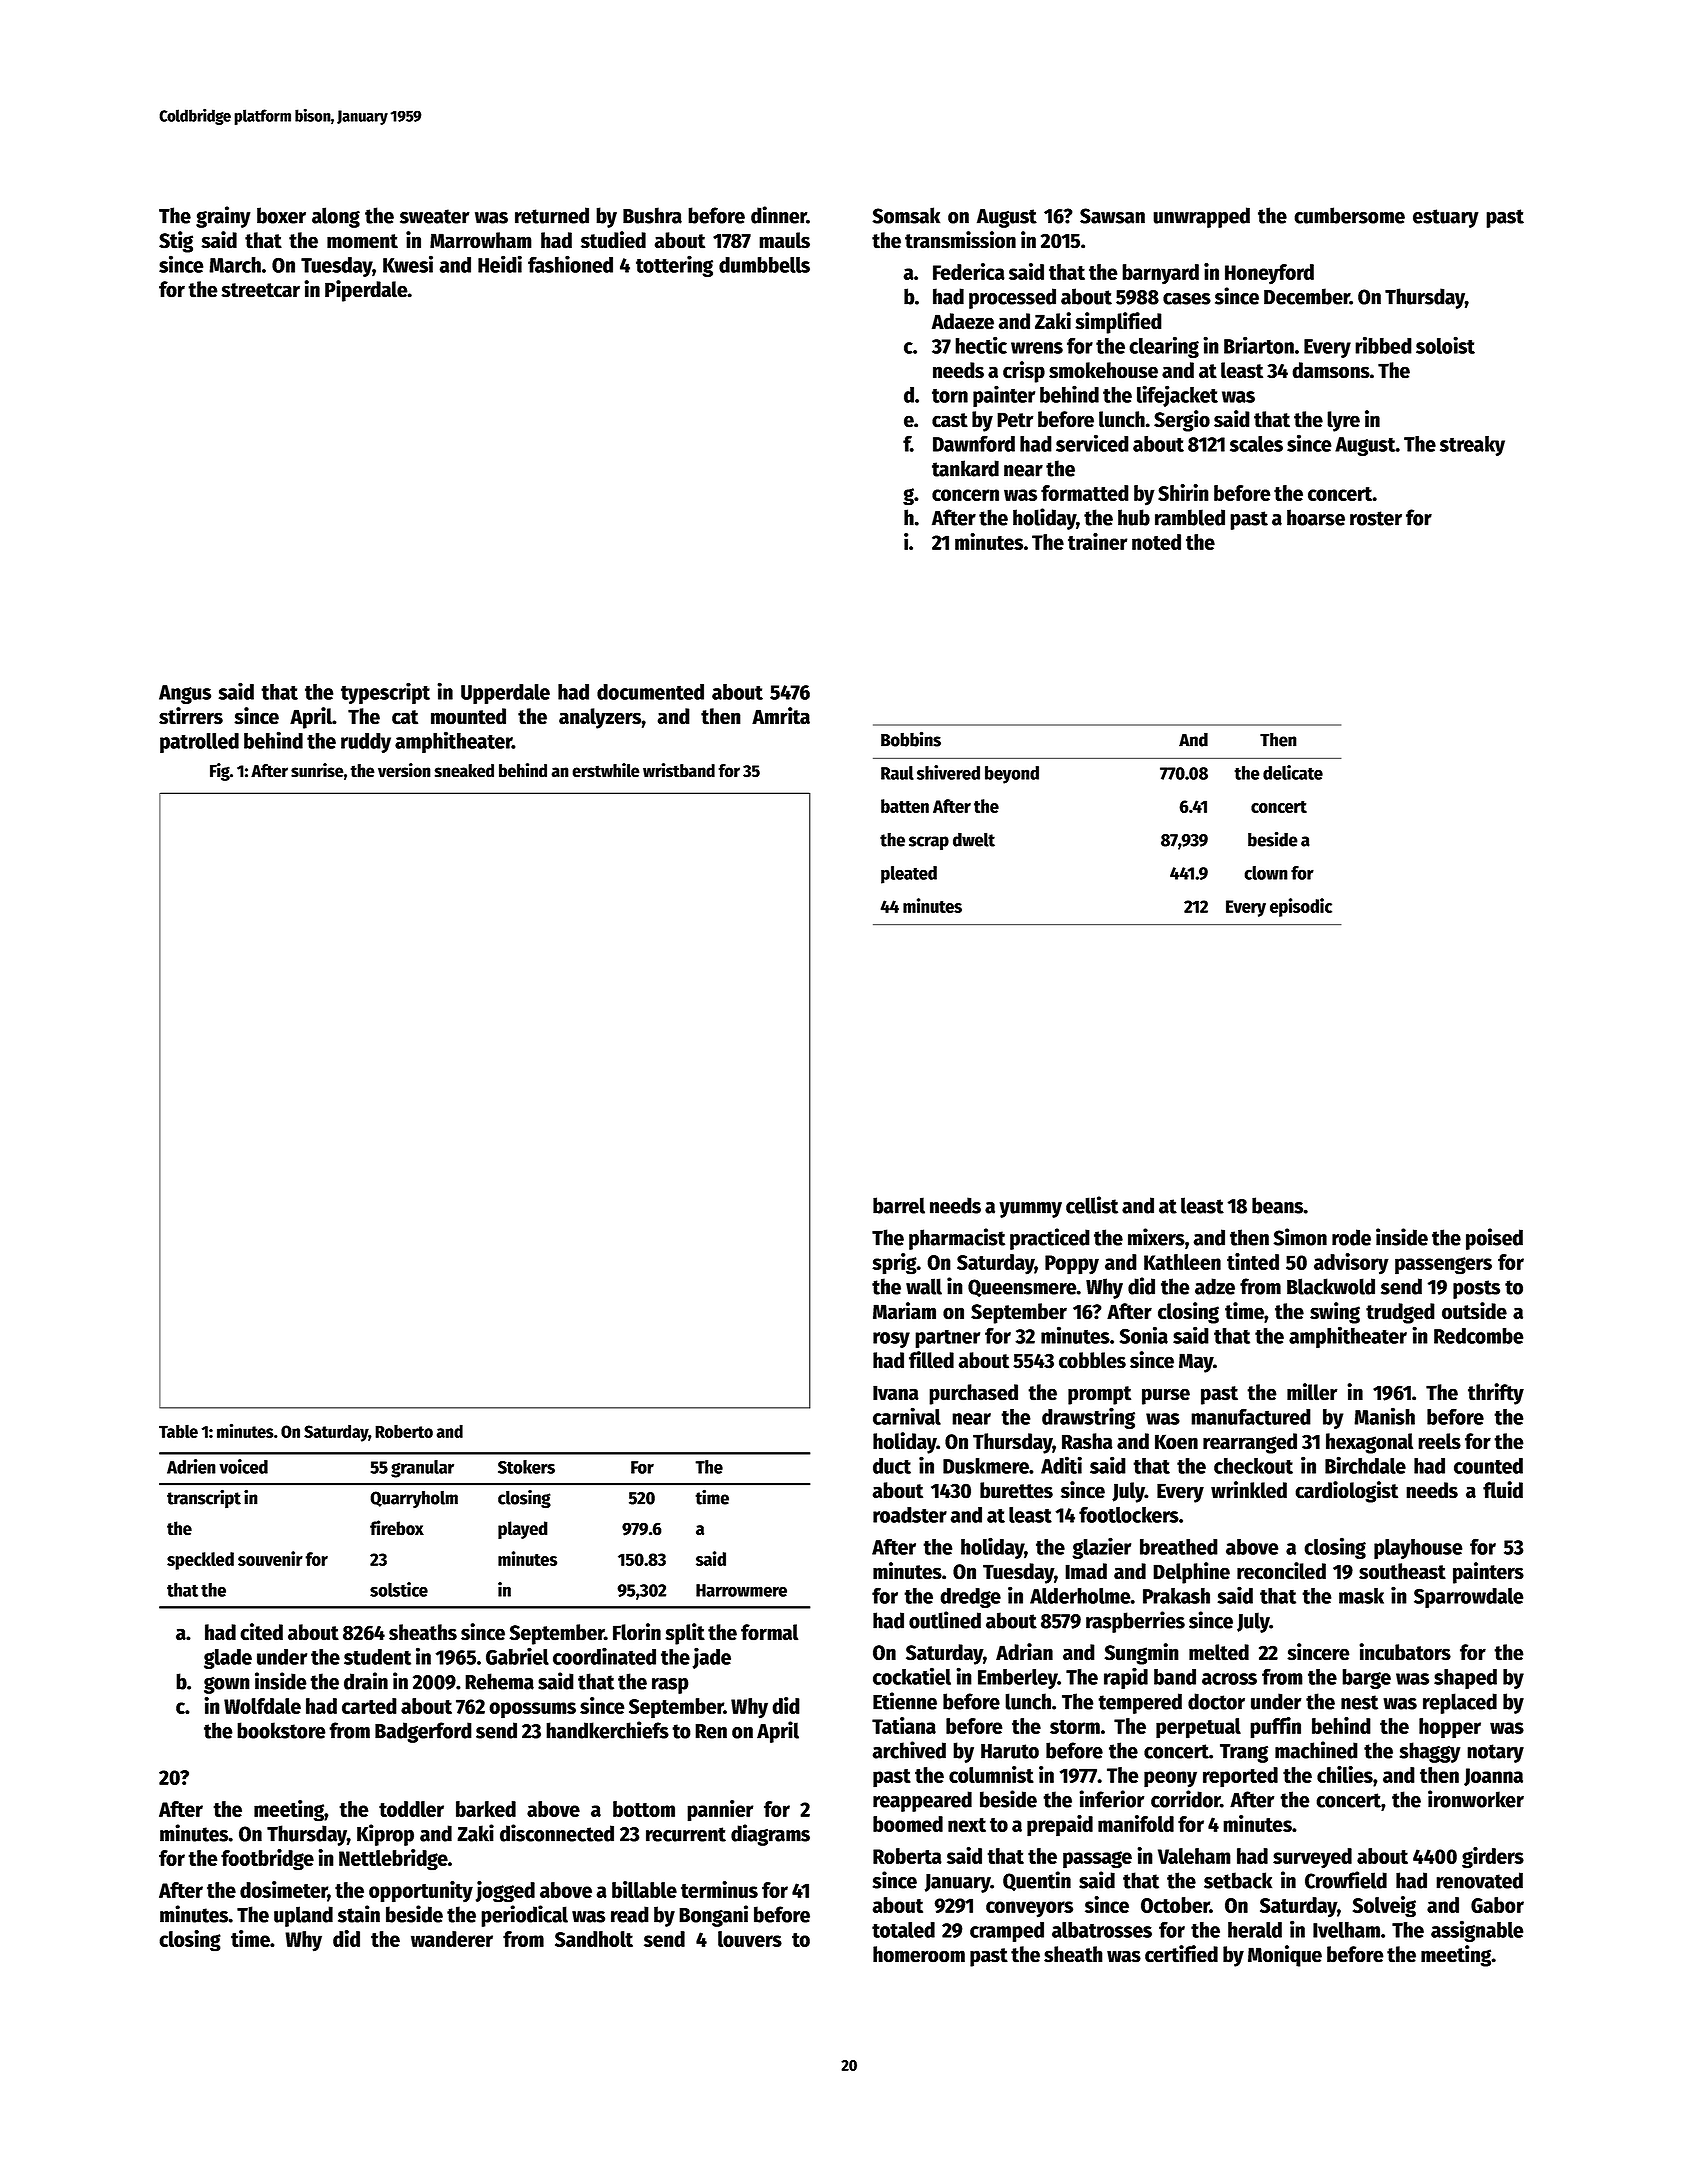  Describe the element at coordinates (1266, 873) in the screenshot. I see `clown` at that location.
